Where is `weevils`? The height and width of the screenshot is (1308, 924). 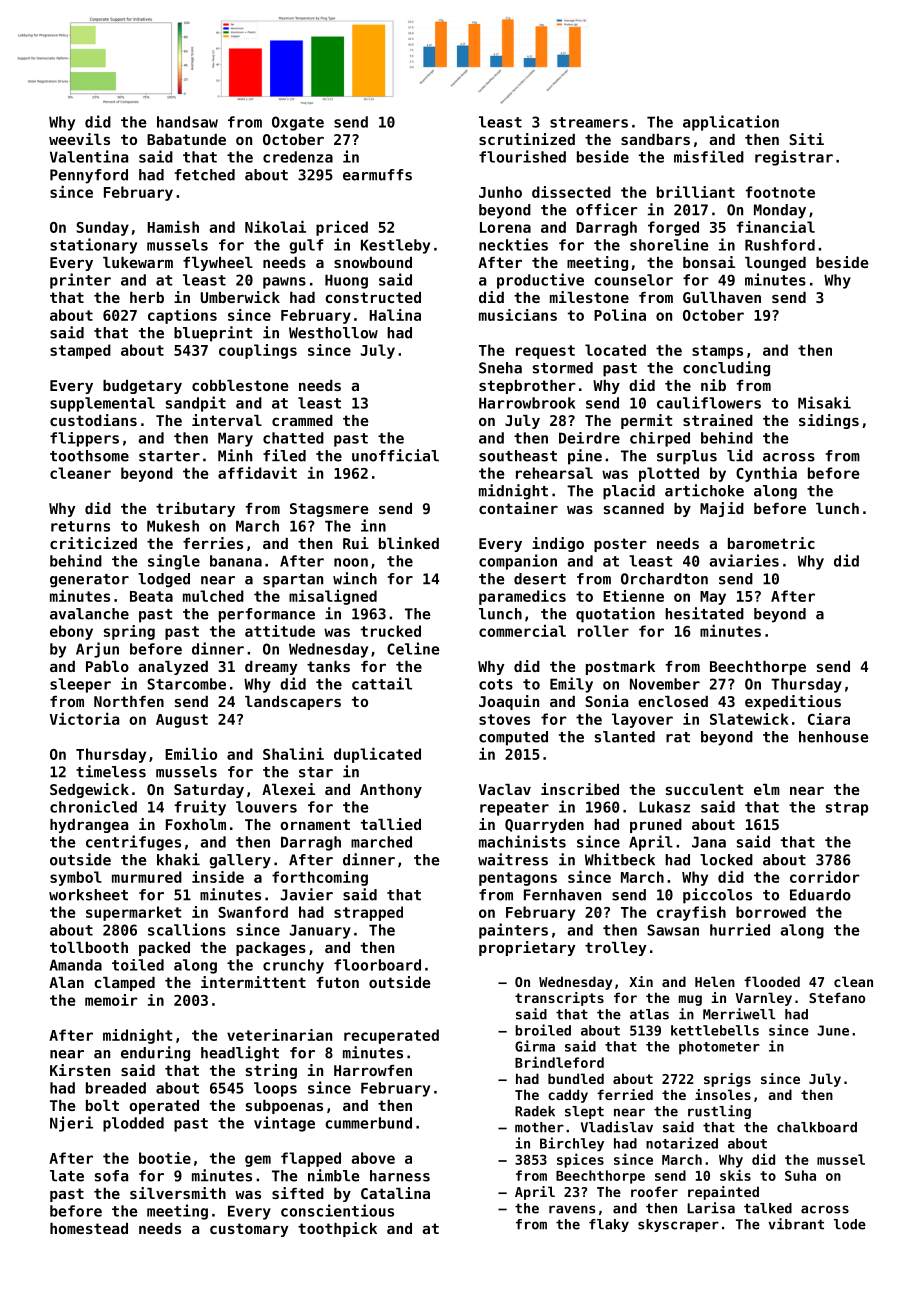 weevils is located at coordinates (79, 139).
